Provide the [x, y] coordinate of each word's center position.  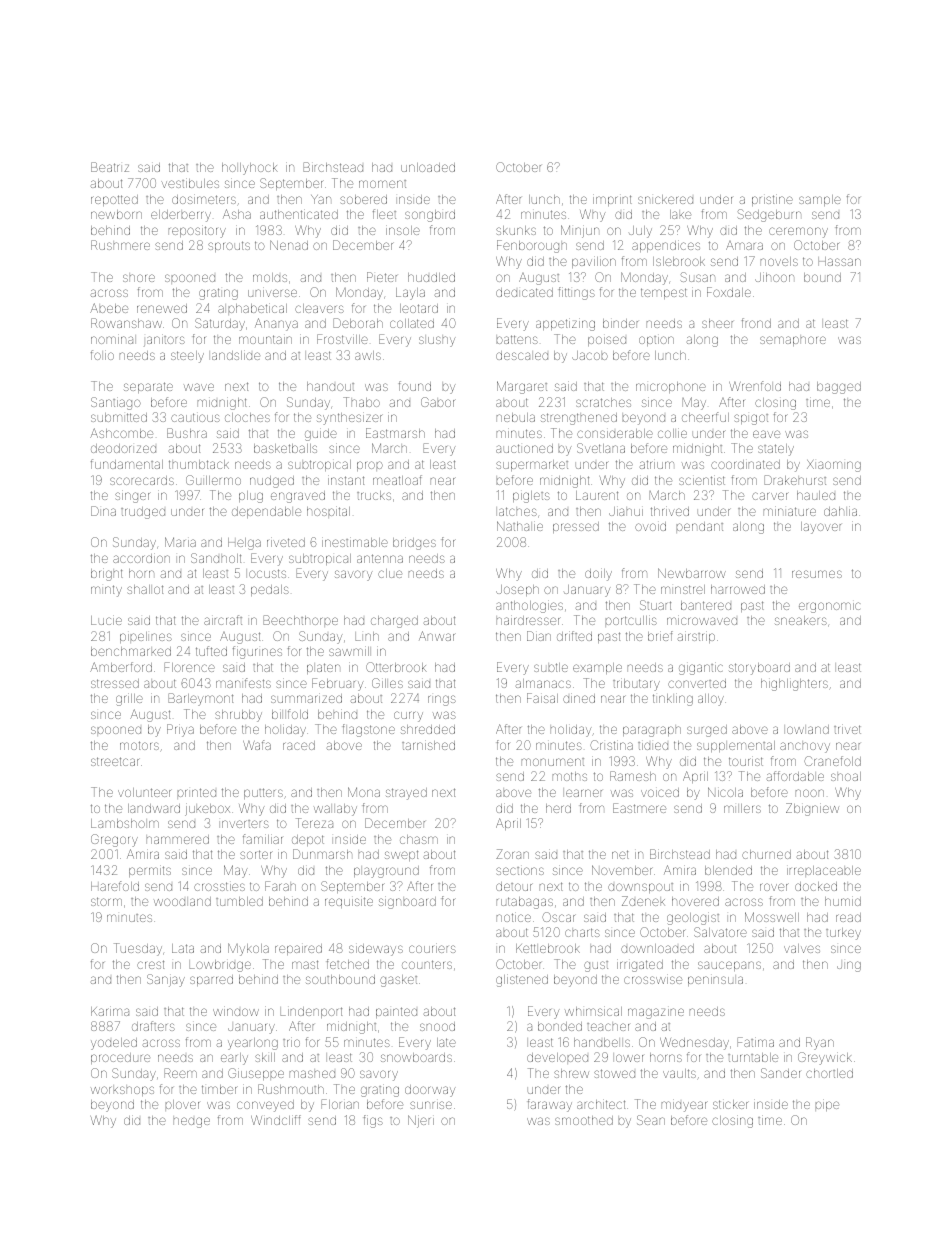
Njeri [421, 1121]
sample [820, 200]
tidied [653, 746]
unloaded [428, 167]
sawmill [349, 651]
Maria [180, 542]
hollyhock [250, 169]
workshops [122, 1091]
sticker [730, 1104]
